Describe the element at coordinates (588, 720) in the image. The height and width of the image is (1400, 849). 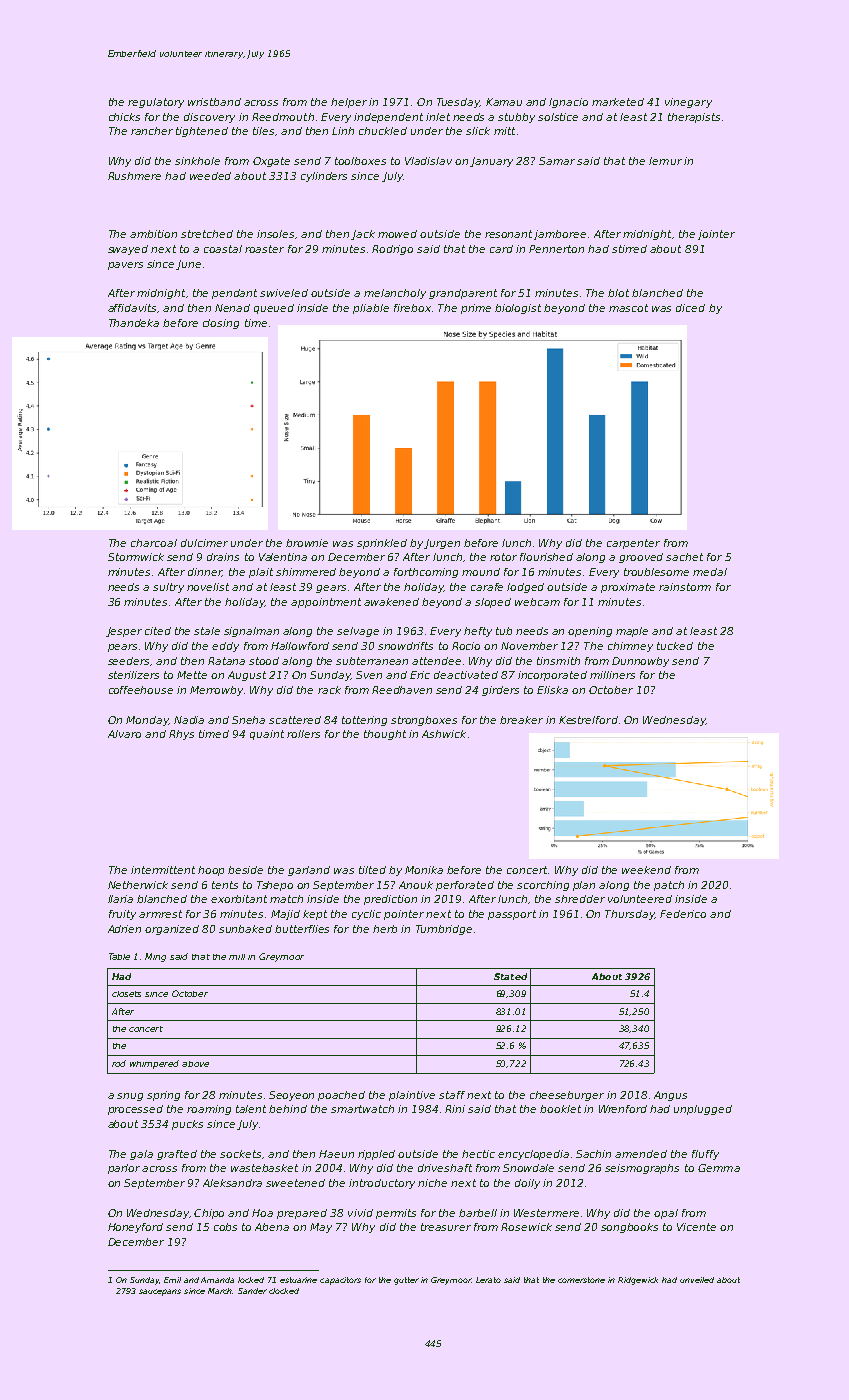
I see `Kestrelford` at that location.
